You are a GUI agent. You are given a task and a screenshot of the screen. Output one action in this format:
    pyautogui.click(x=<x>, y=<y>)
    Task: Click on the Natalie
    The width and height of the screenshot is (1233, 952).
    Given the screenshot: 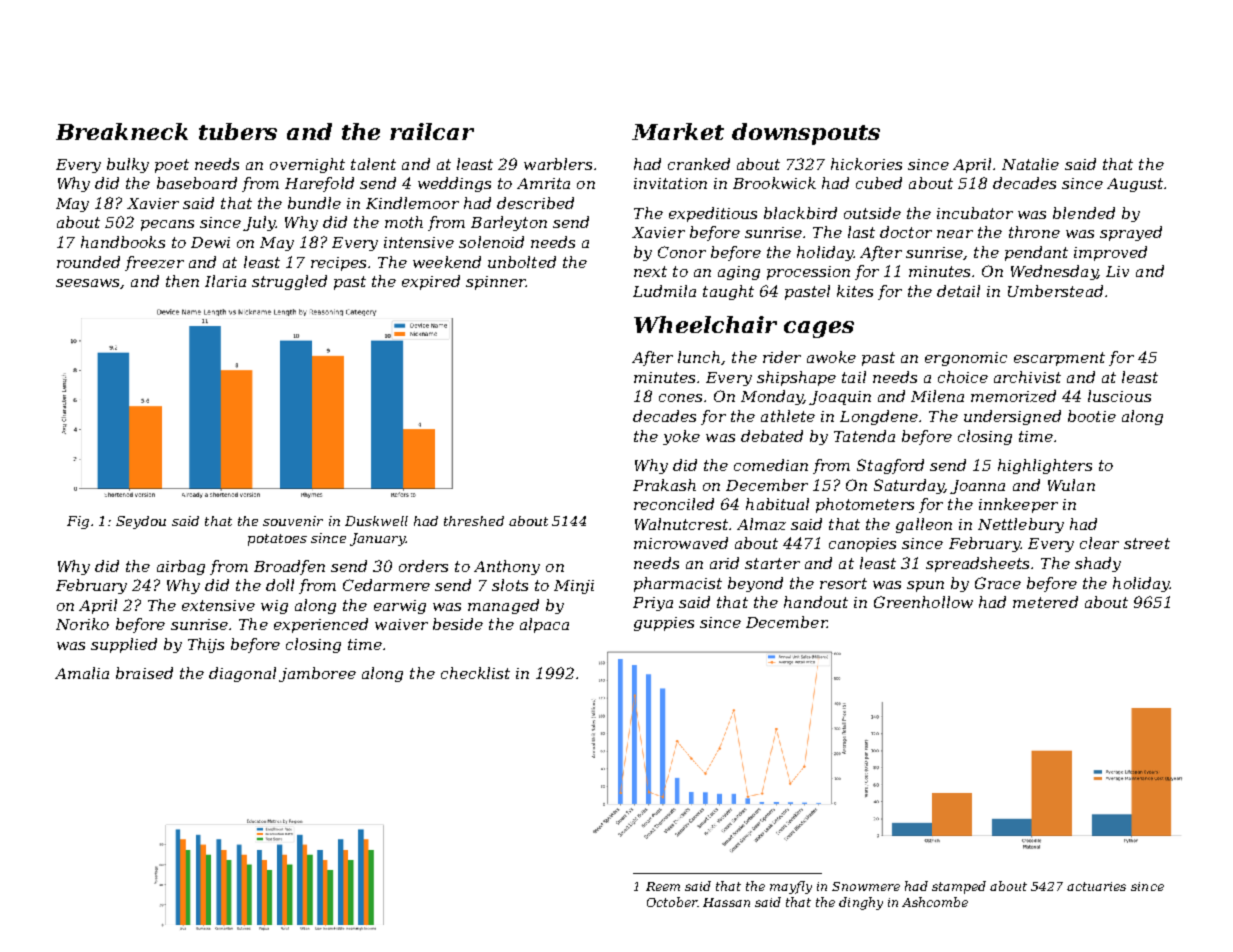 What is the action you would take?
    pyautogui.click(x=1030, y=164)
